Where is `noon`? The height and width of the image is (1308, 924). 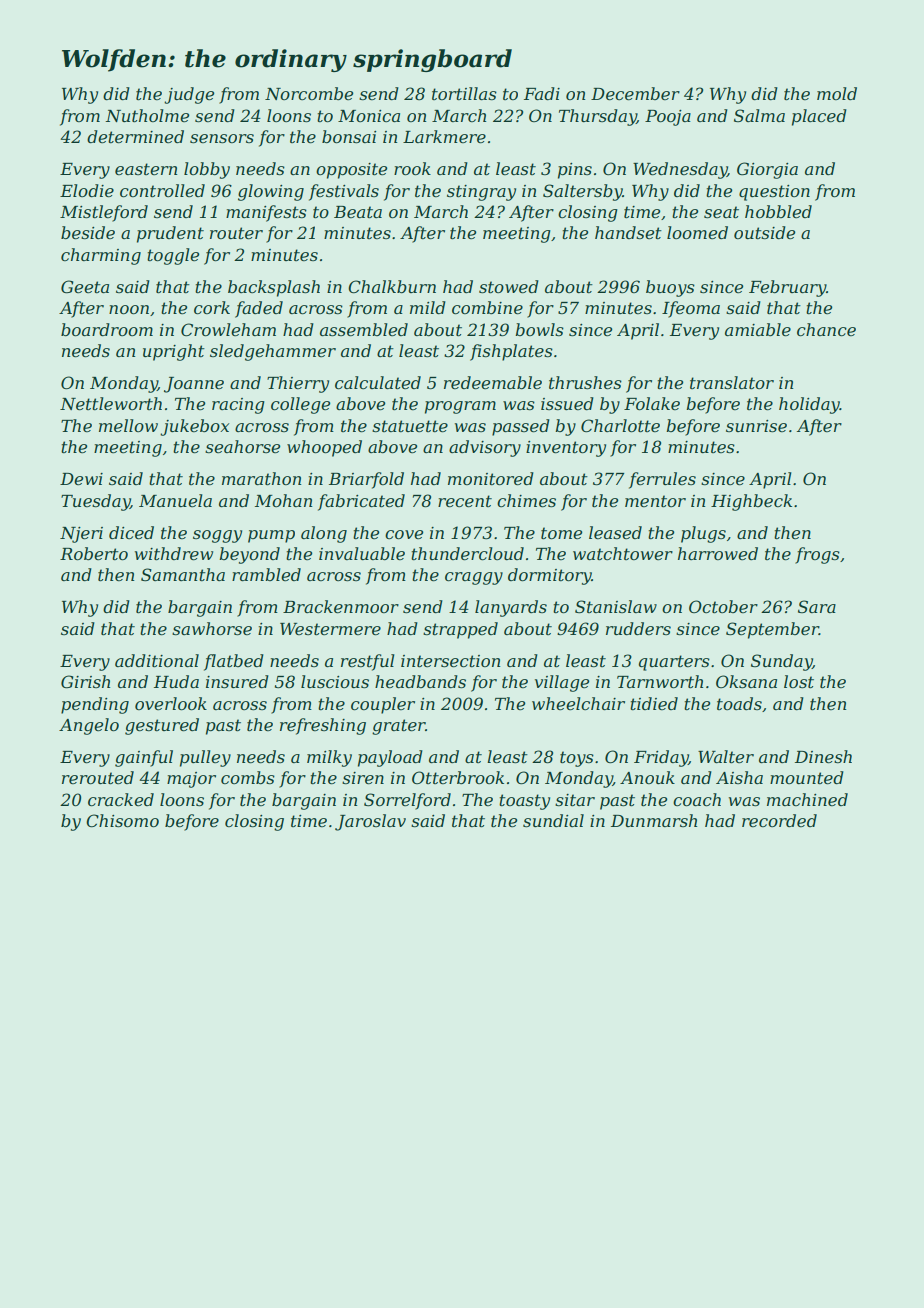
noon is located at coordinates (129, 309).
